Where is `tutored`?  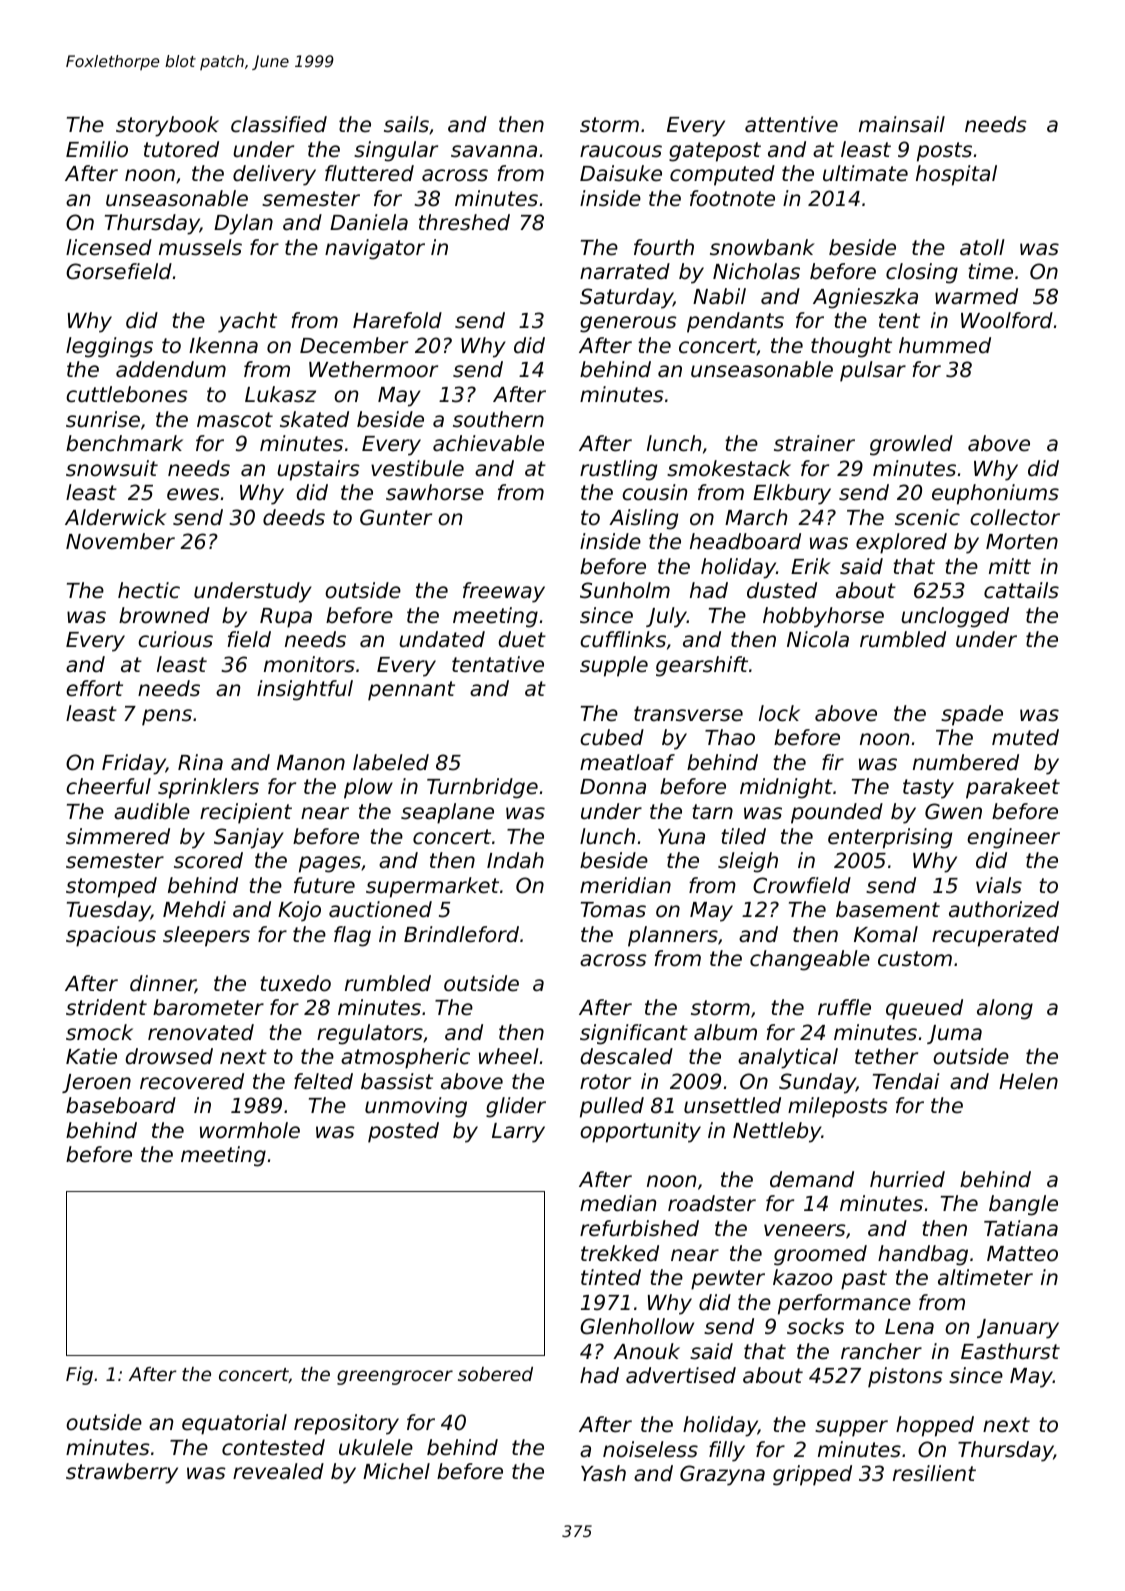 tutored is located at coordinates (181, 149).
